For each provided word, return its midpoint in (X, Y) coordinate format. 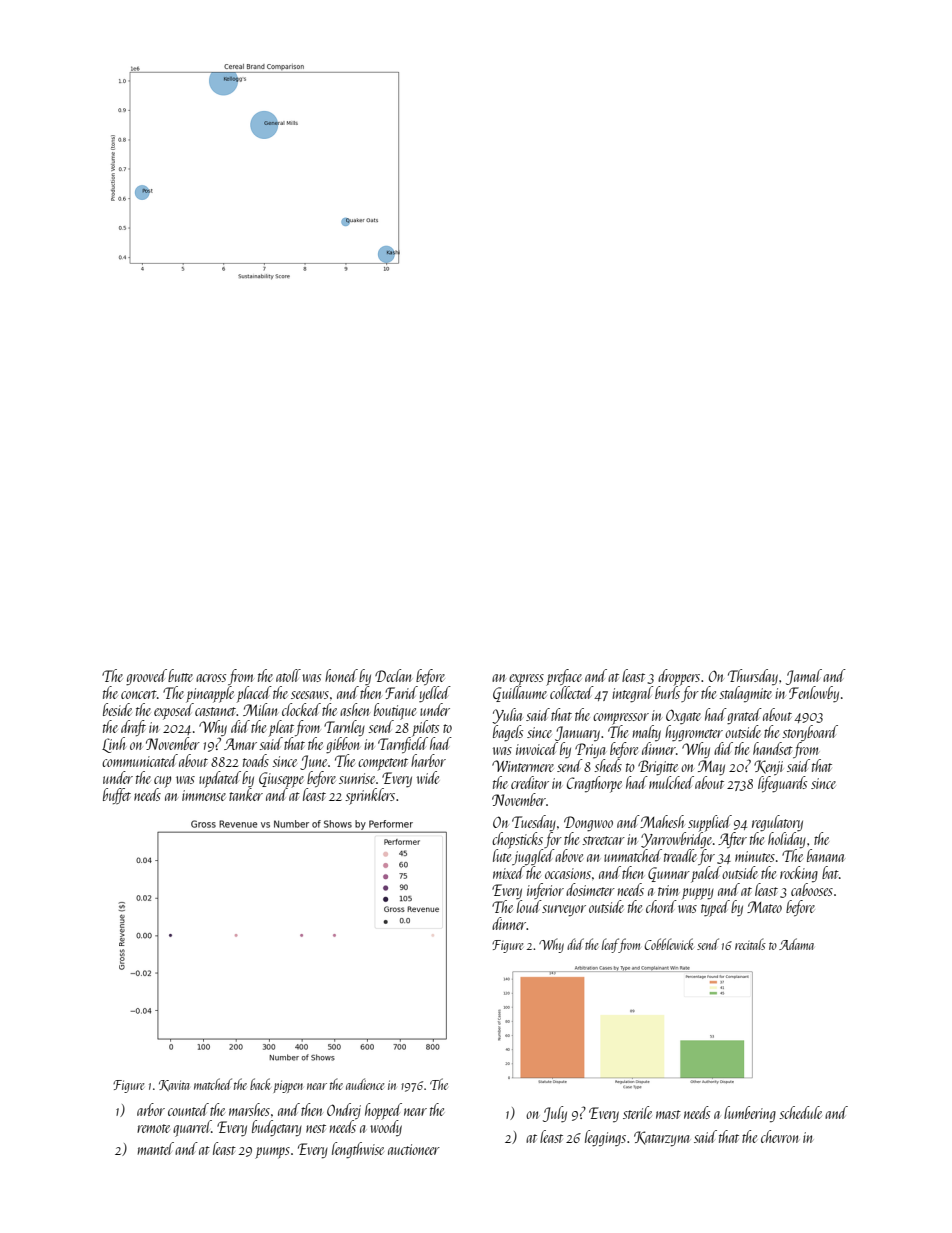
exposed (174, 711)
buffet (117, 796)
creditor (530, 782)
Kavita (174, 1085)
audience (365, 1084)
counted (188, 1109)
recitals (750, 944)
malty (647, 733)
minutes (755, 856)
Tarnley (344, 728)
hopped (383, 1111)
